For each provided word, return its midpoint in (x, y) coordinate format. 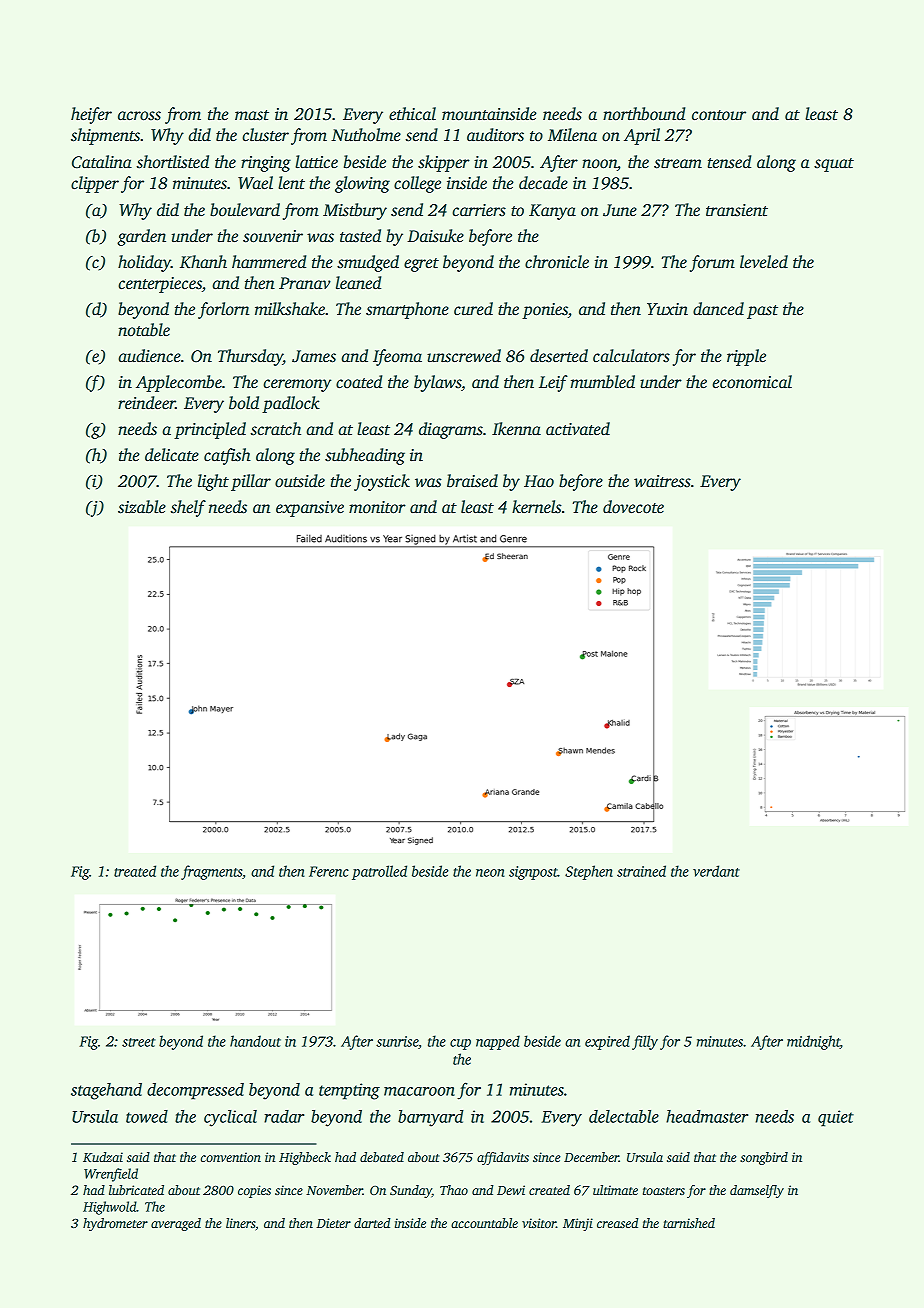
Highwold (110, 1208)
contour (719, 115)
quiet (836, 1118)
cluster (265, 135)
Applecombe (179, 383)
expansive (310, 509)
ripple (746, 357)
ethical (412, 114)
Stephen (589, 872)
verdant (716, 871)
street (139, 1042)
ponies (545, 311)
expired (607, 1042)
